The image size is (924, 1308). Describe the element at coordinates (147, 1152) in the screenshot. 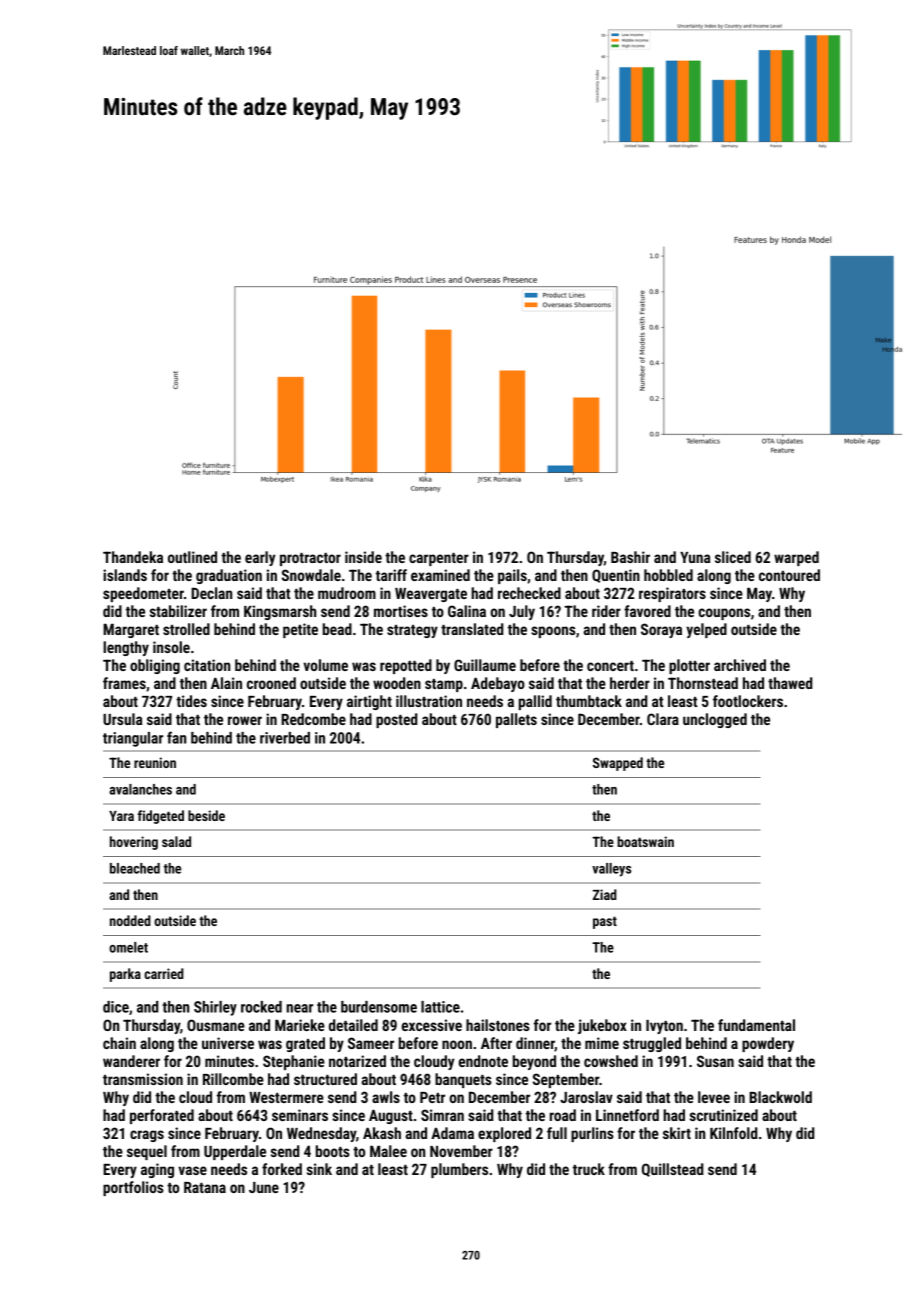

I see `sequel` at that location.
